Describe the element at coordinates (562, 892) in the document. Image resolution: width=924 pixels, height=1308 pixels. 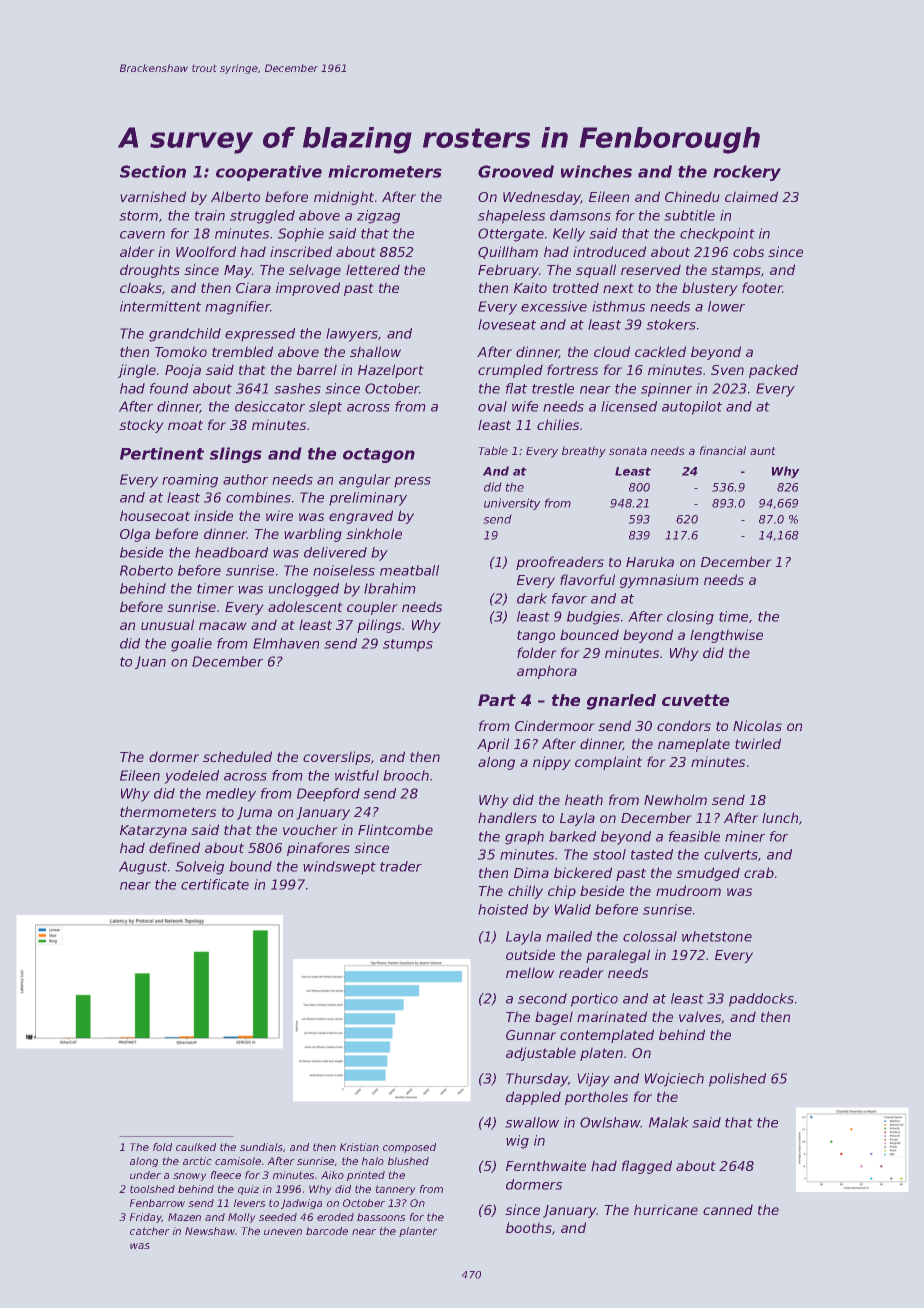
I see `chip` at that location.
